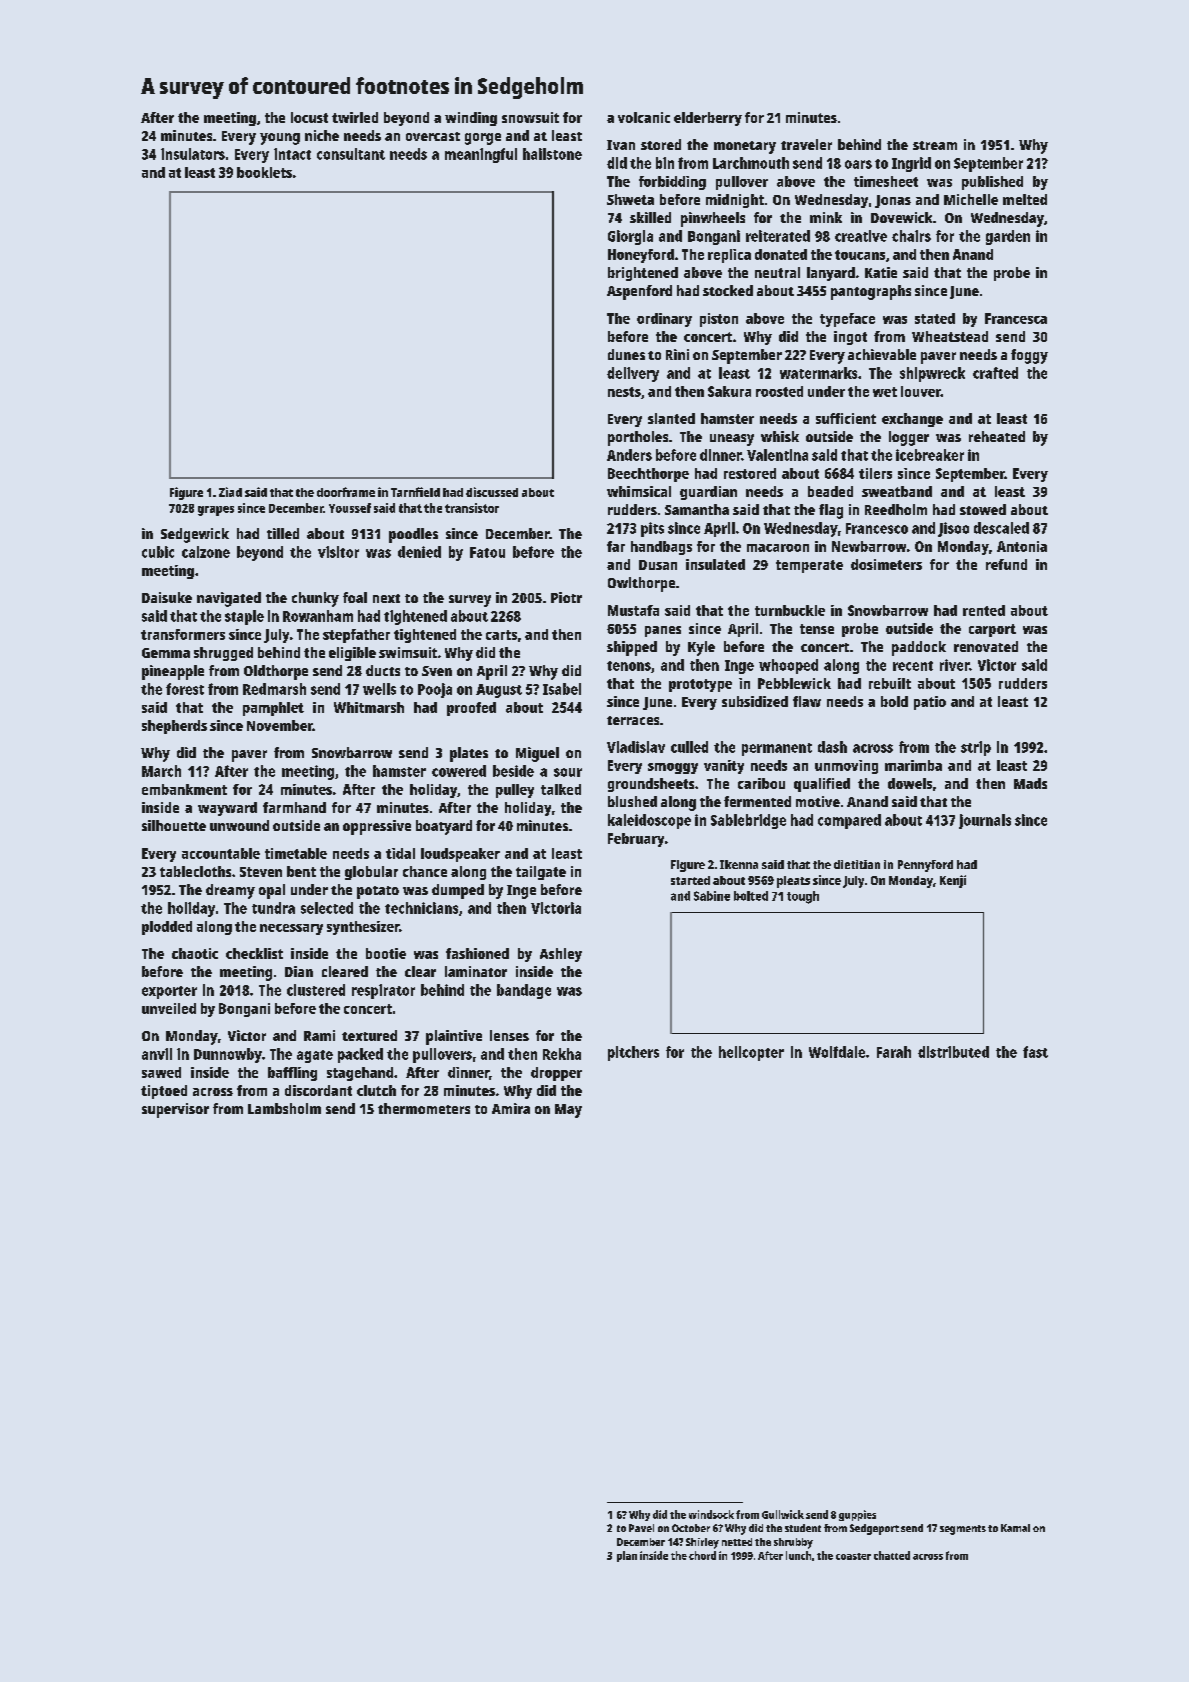 The image size is (1189, 1682). Describe the element at coordinates (1030, 783) in the screenshot. I see `Mads` at that location.
